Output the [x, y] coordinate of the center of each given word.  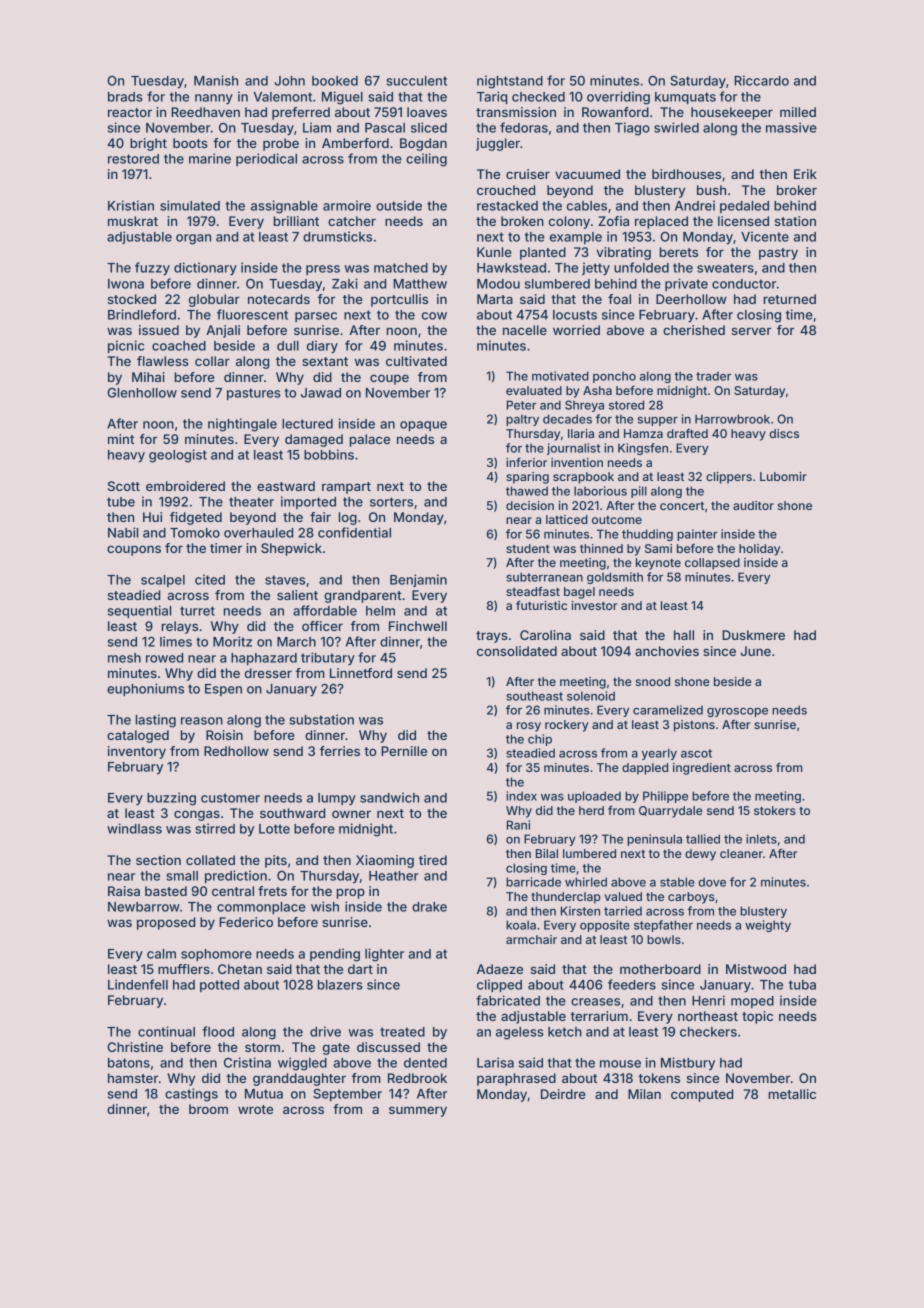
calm [161, 954]
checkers [708, 1032]
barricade [533, 882]
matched [401, 268]
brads [125, 97]
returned [790, 299]
